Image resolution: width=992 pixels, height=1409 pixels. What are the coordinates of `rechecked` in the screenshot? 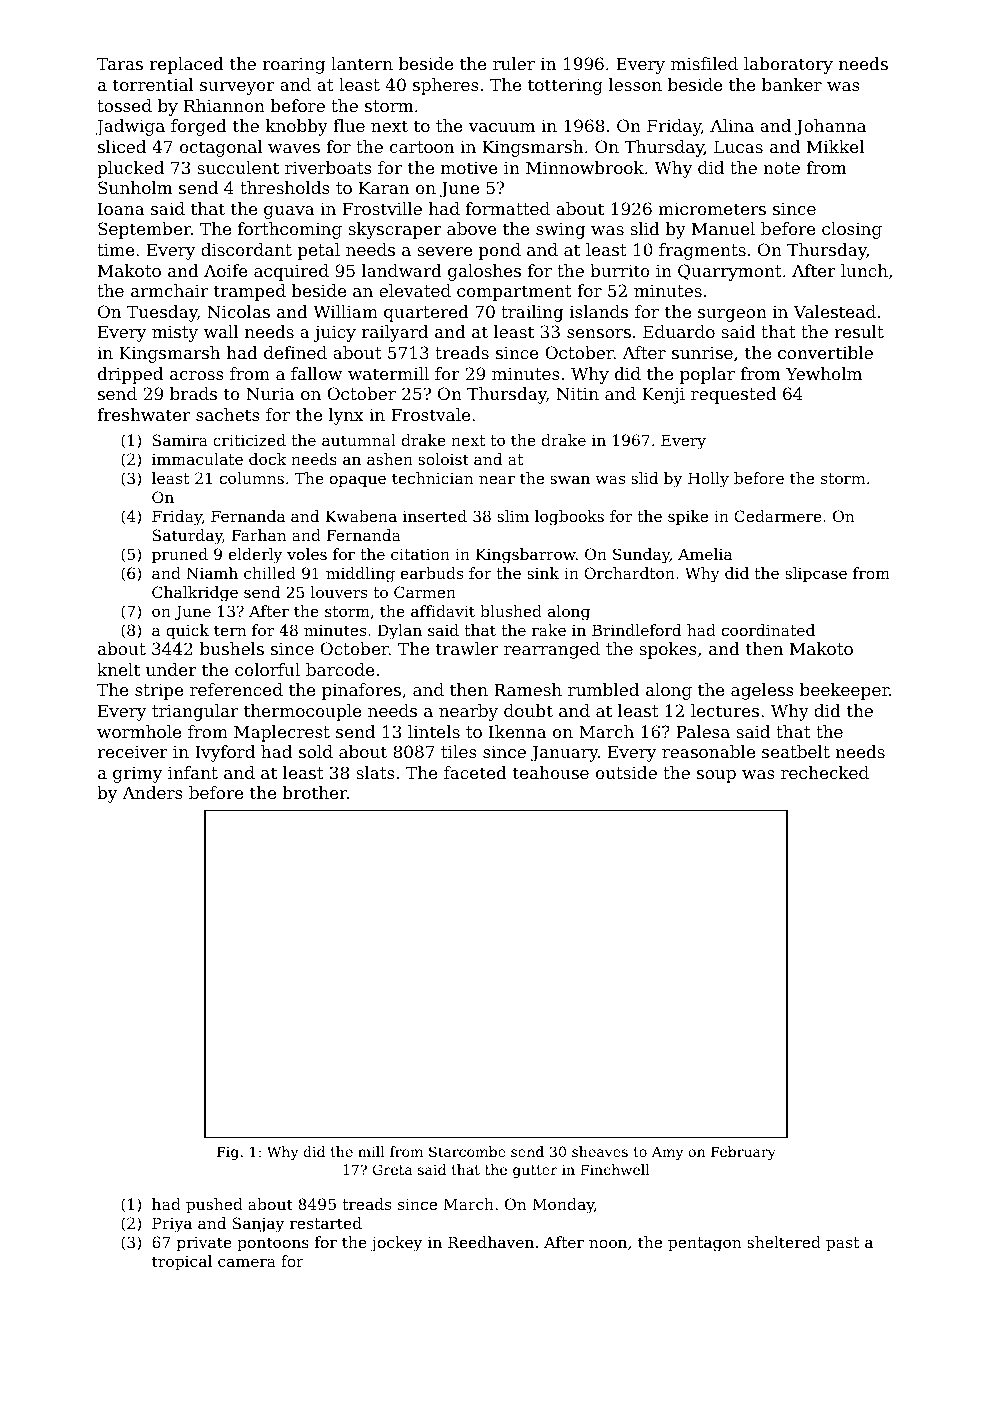 It's located at (825, 772).
